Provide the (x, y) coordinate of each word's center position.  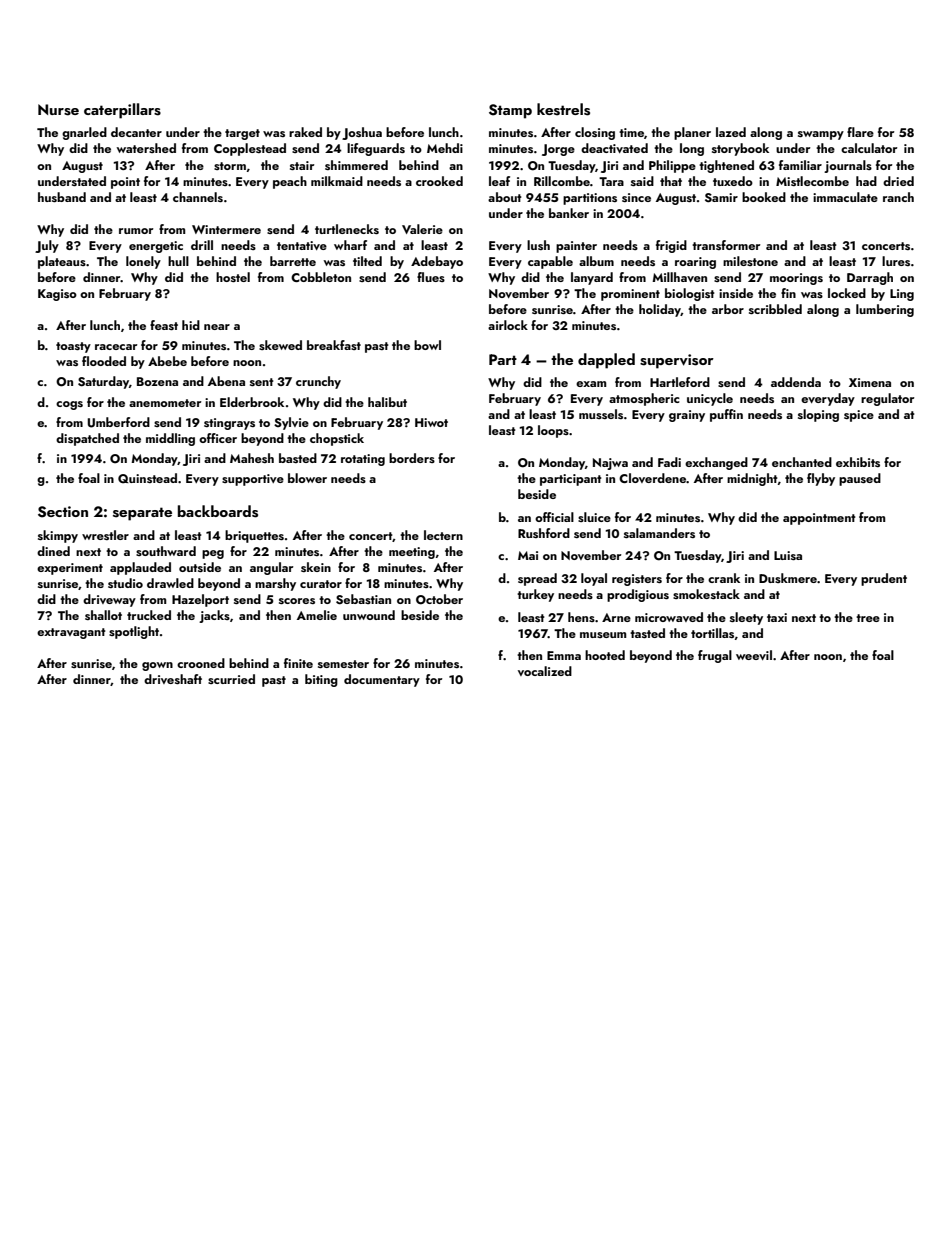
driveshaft (173, 679)
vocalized (545, 671)
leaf (499, 181)
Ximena (870, 382)
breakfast (334, 345)
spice (859, 416)
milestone (750, 261)
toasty (73, 347)
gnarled (84, 133)
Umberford (119, 422)
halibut (387, 402)
